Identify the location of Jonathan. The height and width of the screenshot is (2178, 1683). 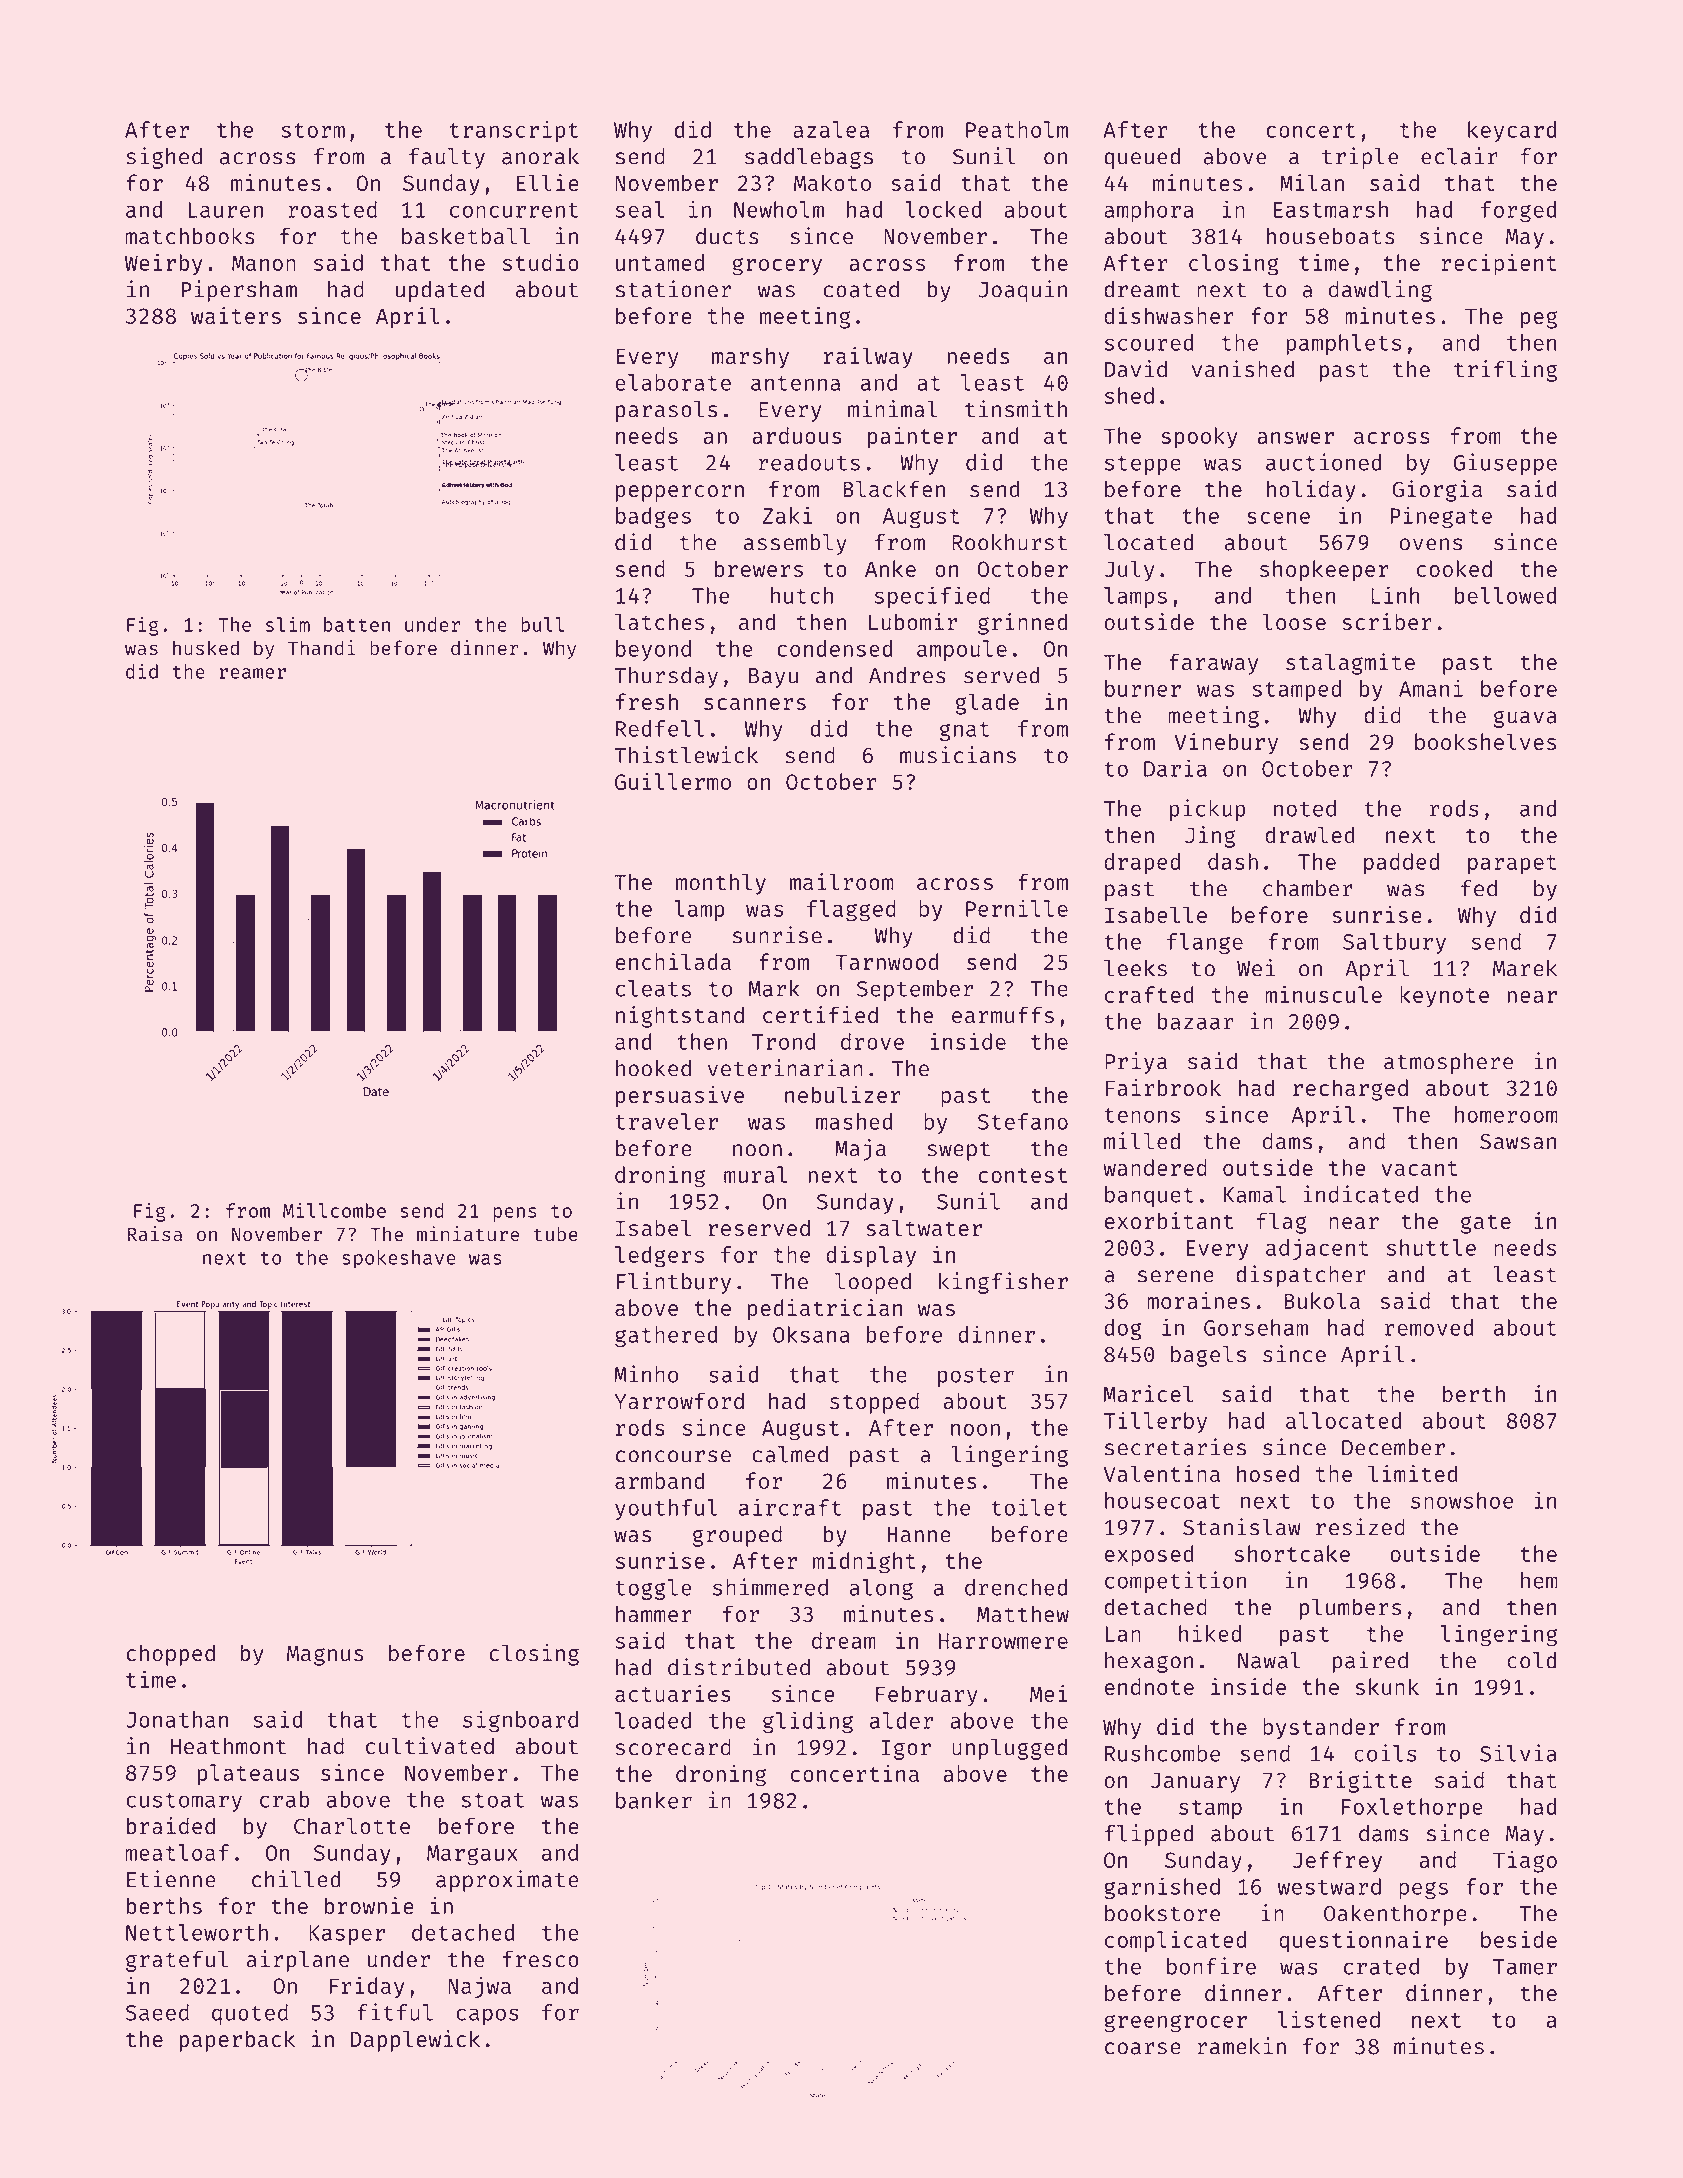
(177, 1719).
